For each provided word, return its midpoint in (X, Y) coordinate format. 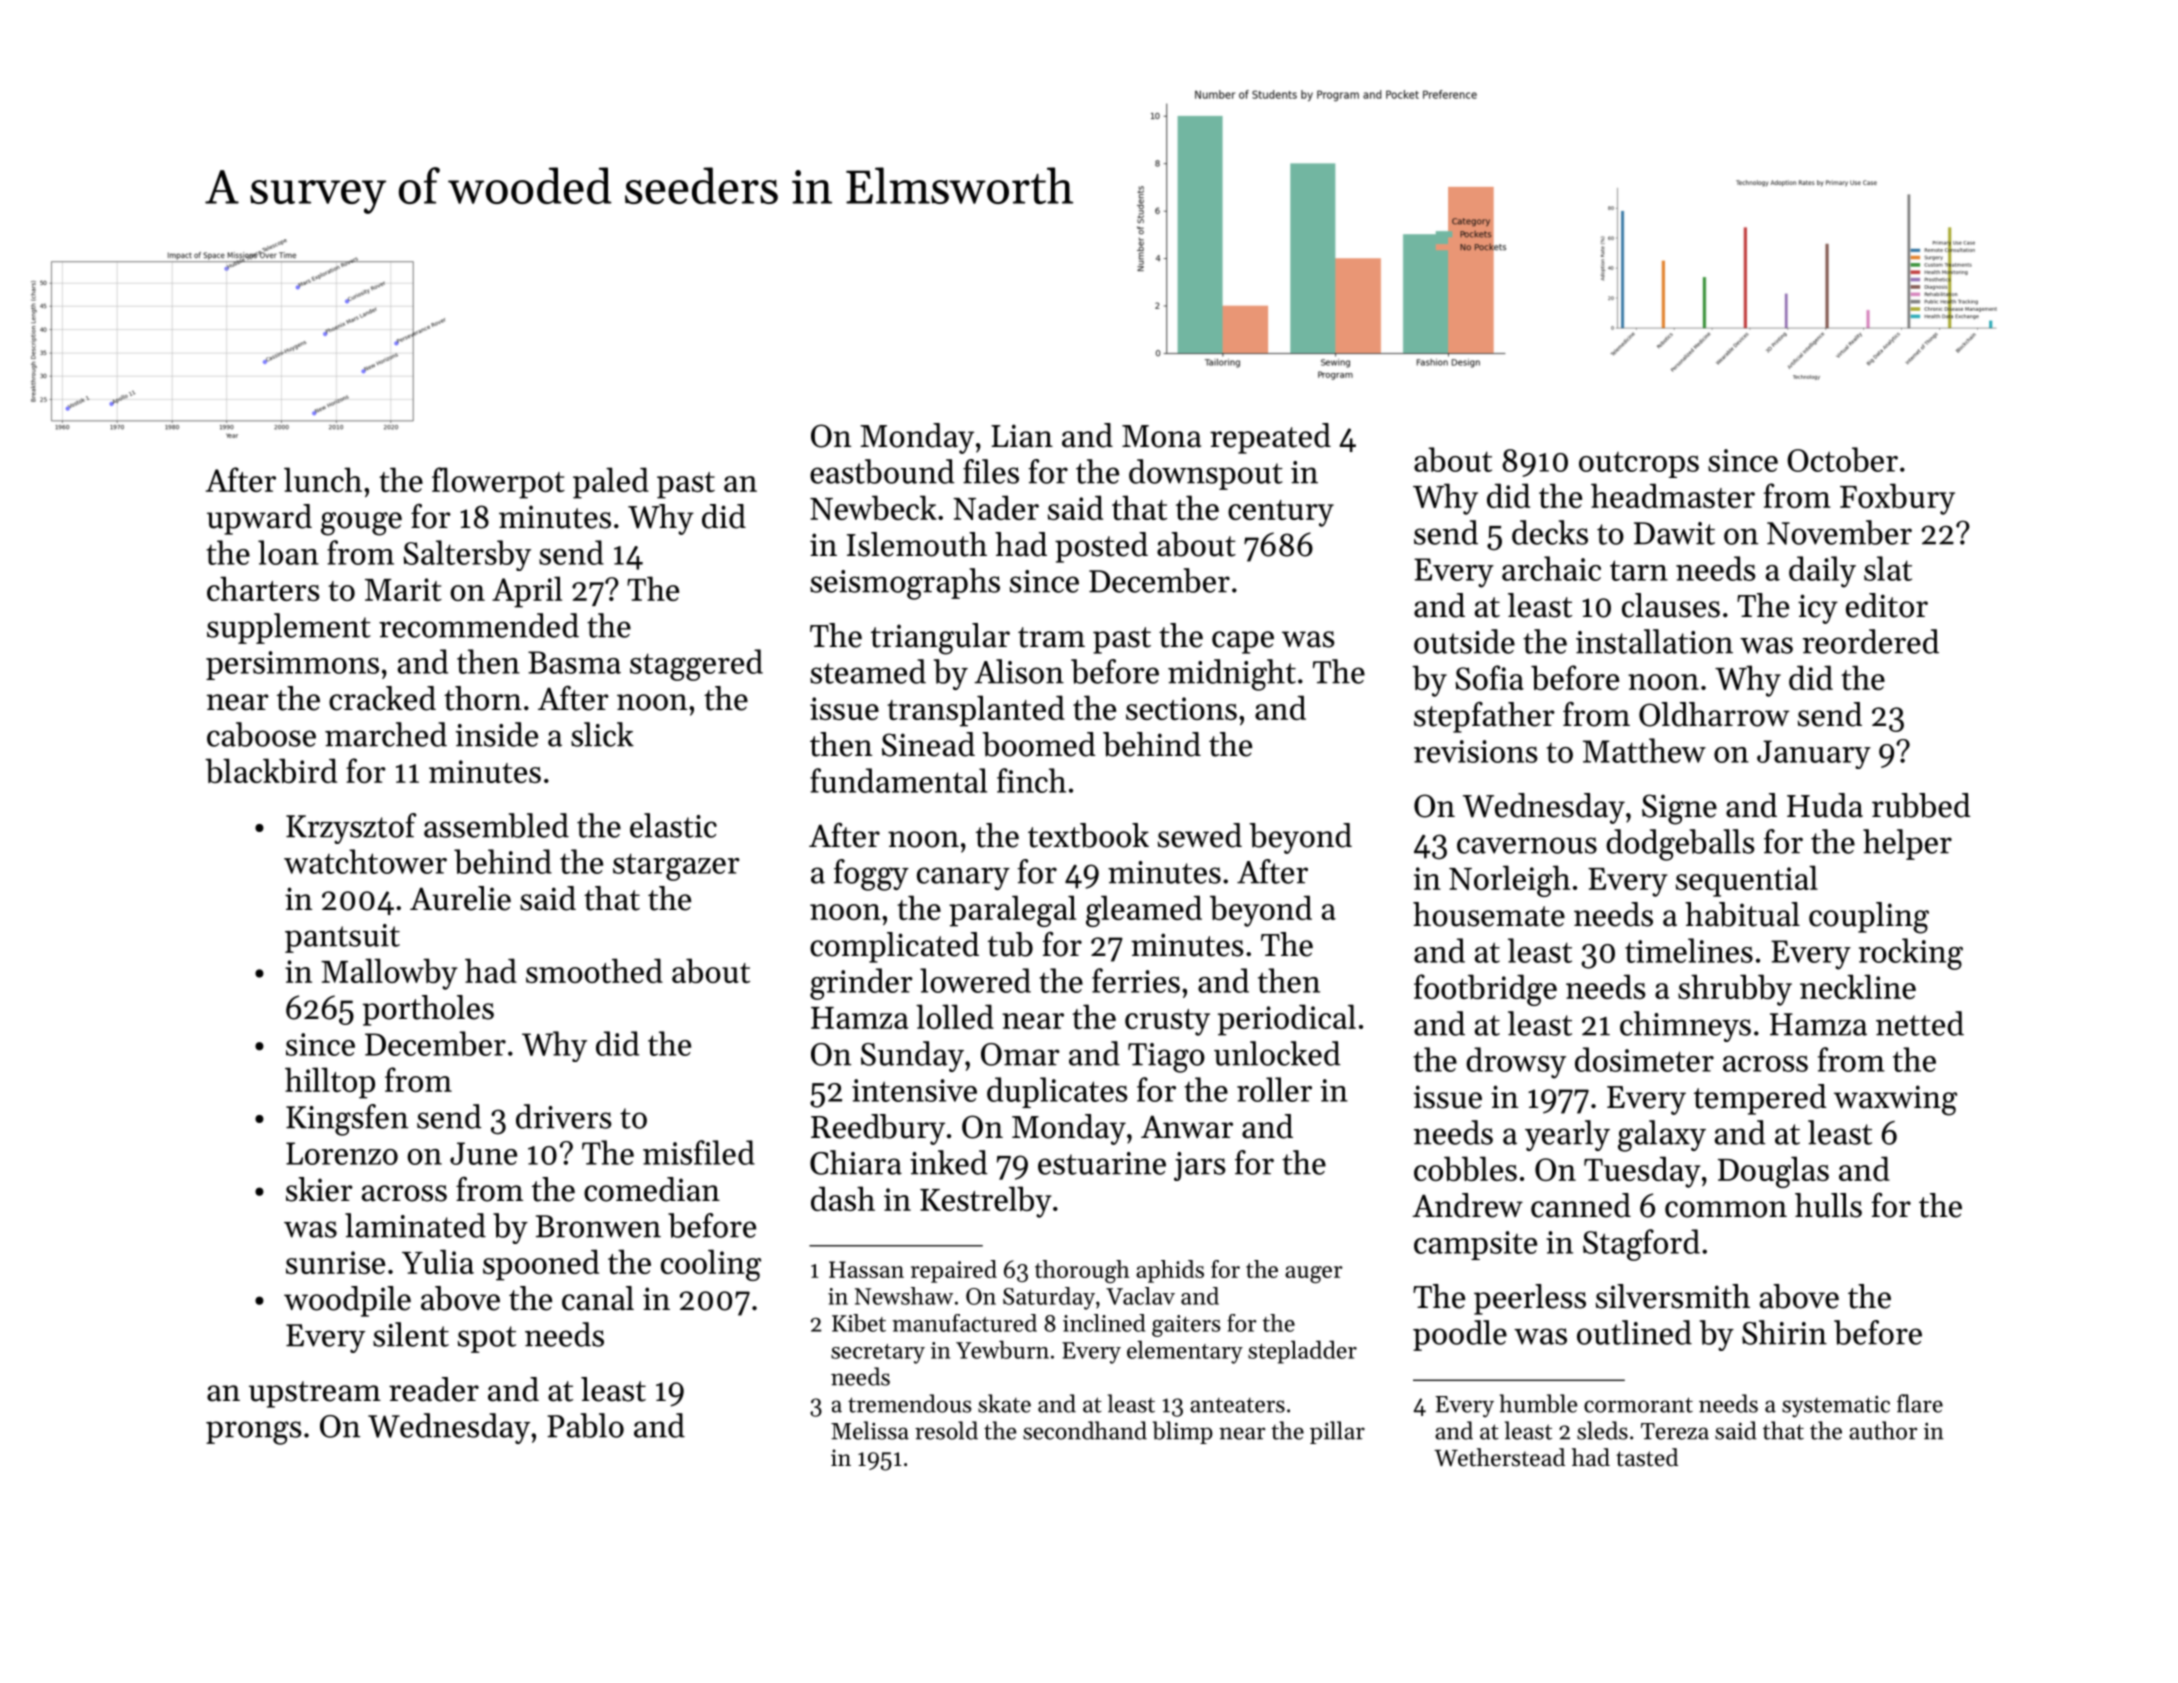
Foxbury (1897, 499)
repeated (1270, 438)
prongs (254, 1433)
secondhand (1085, 1430)
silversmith (1673, 1296)
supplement (289, 628)
